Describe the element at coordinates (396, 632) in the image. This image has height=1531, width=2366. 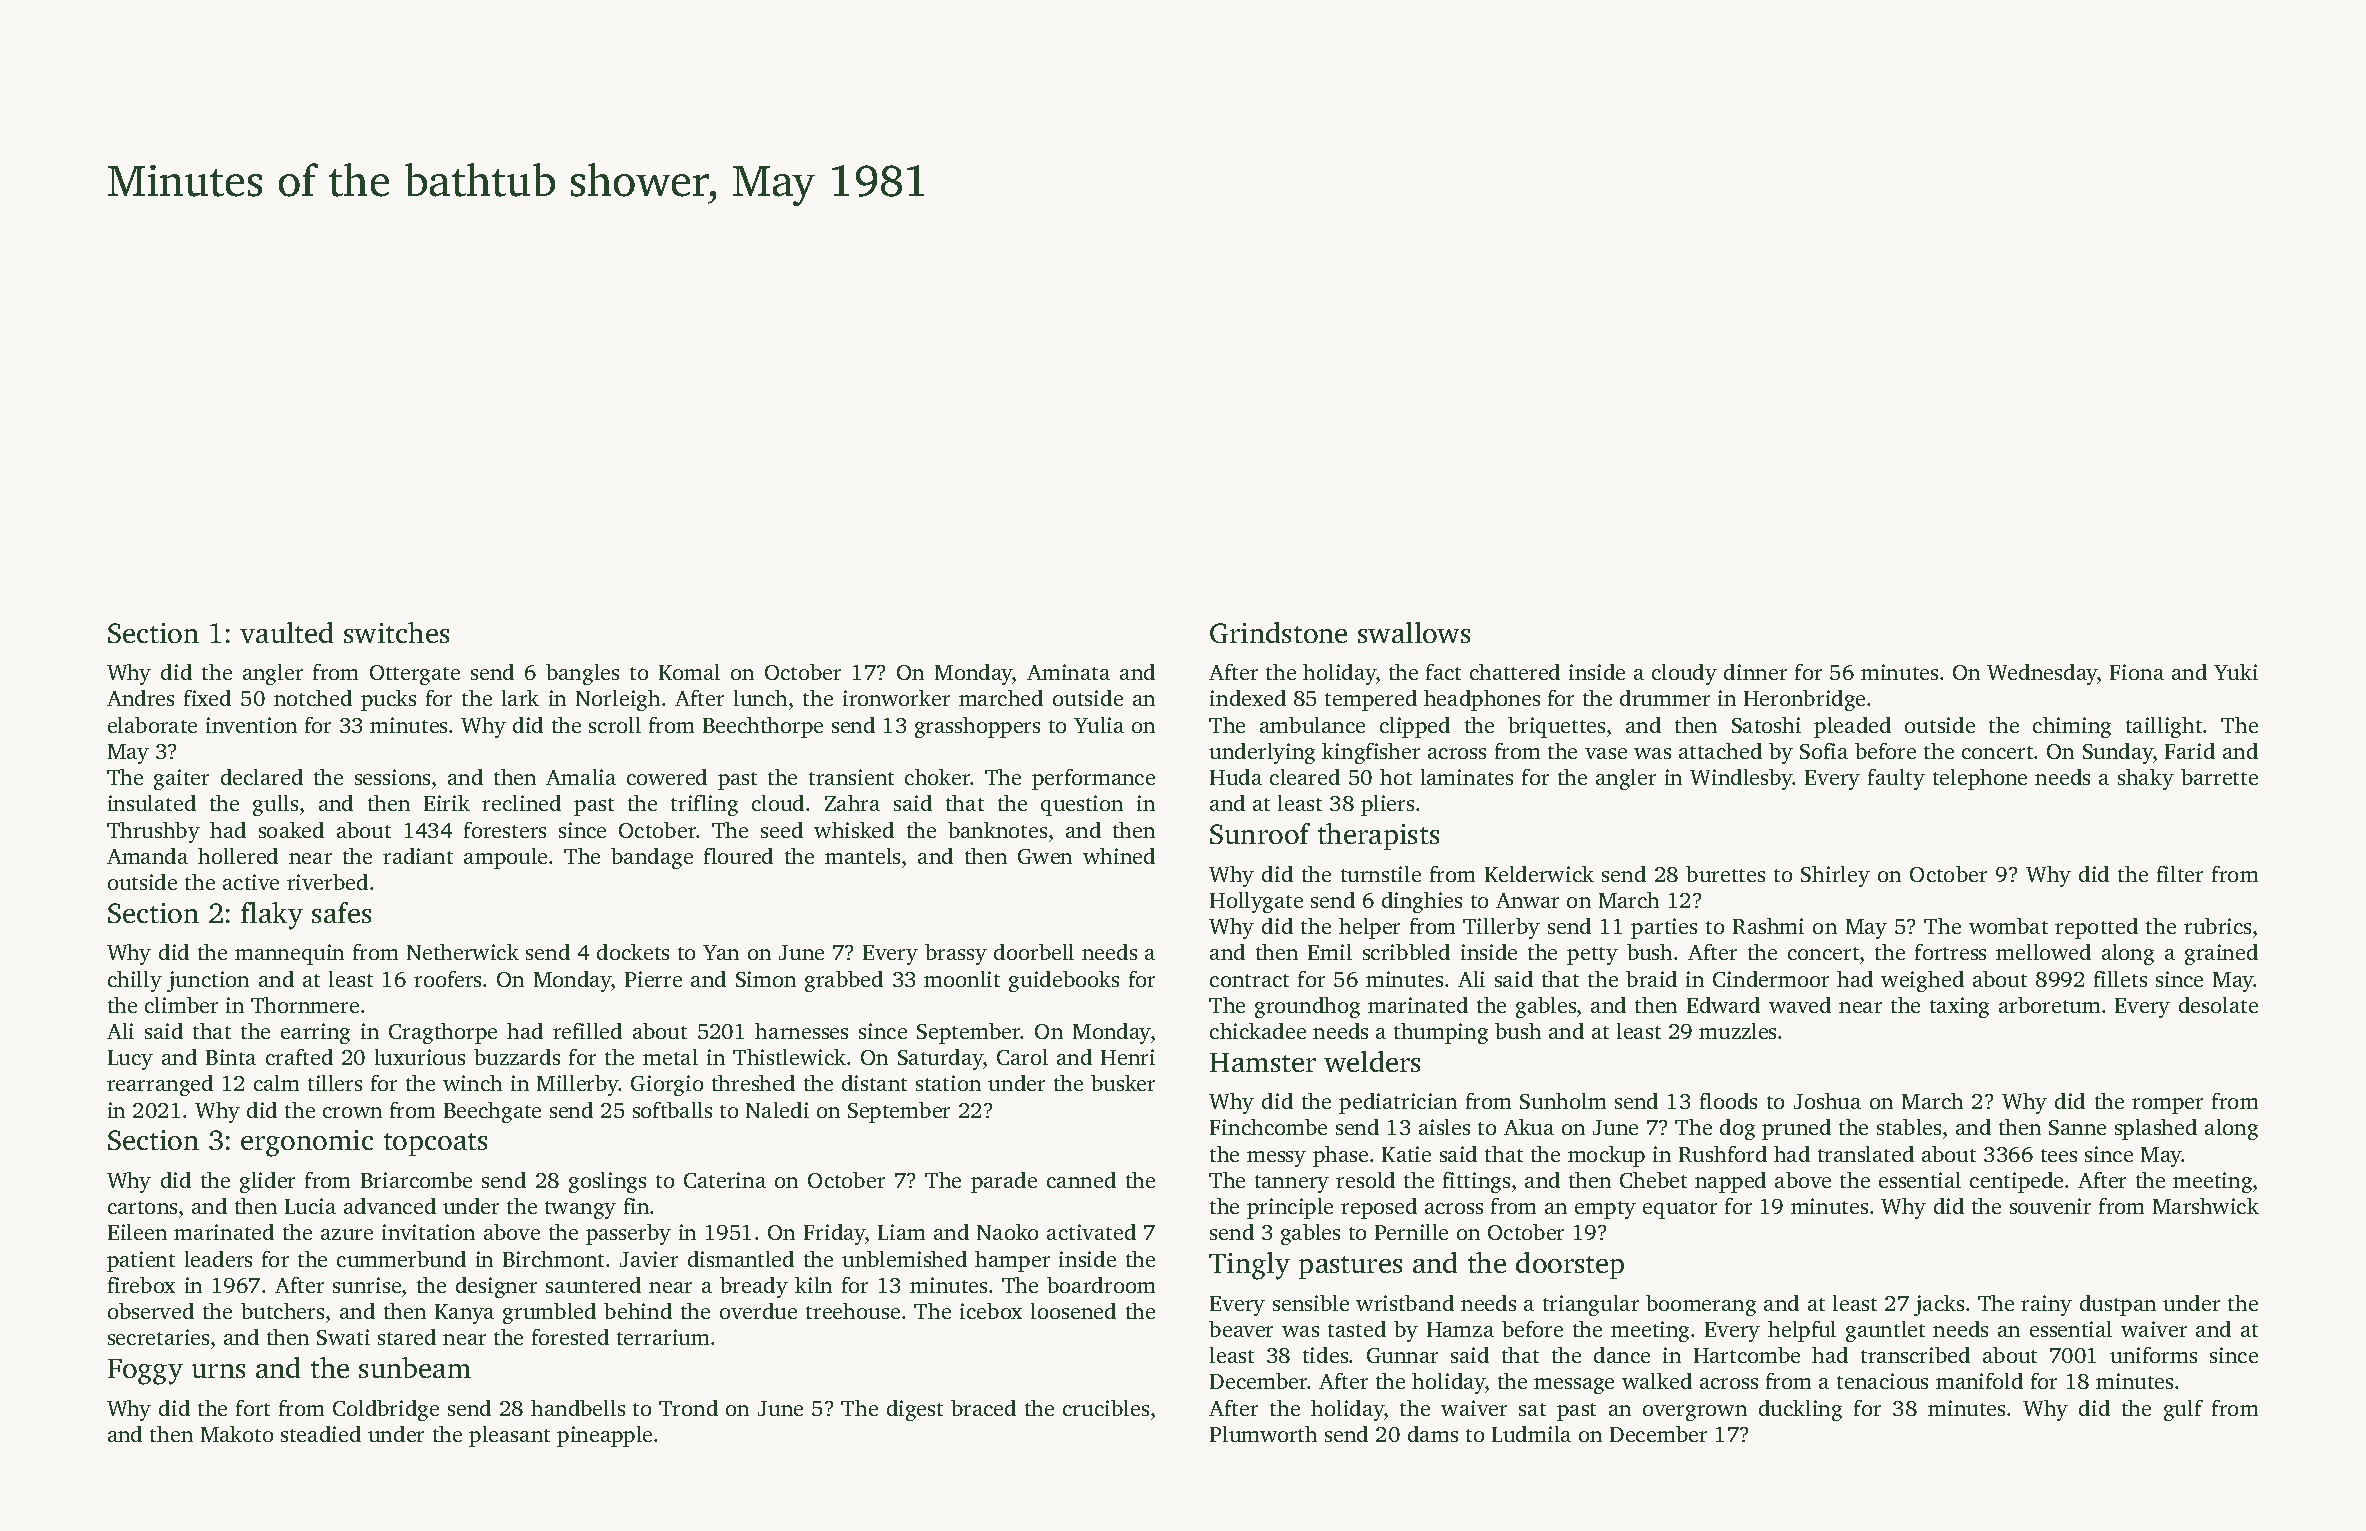
I see `switches` at that location.
